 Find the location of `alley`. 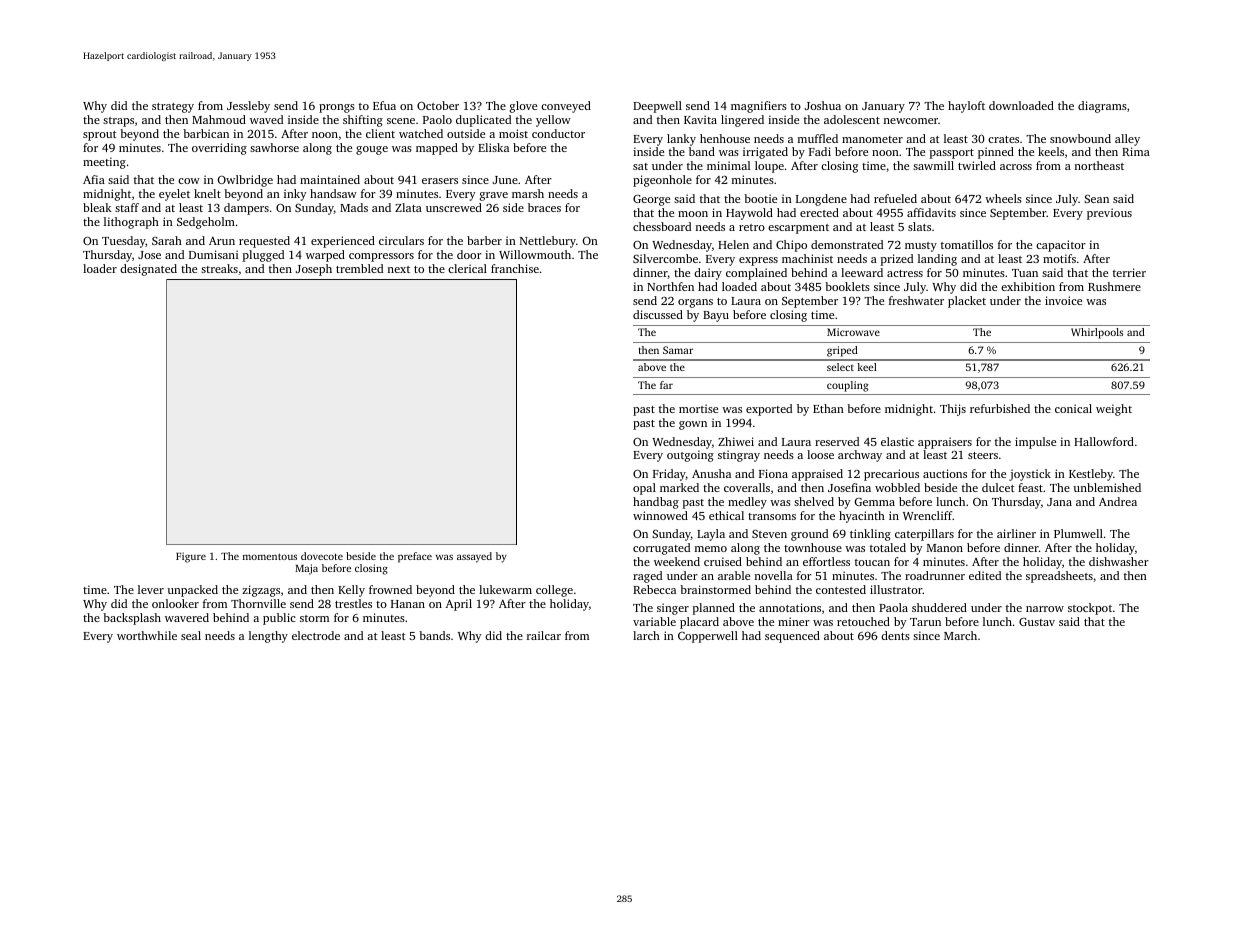

alley is located at coordinates (1127, 140).
